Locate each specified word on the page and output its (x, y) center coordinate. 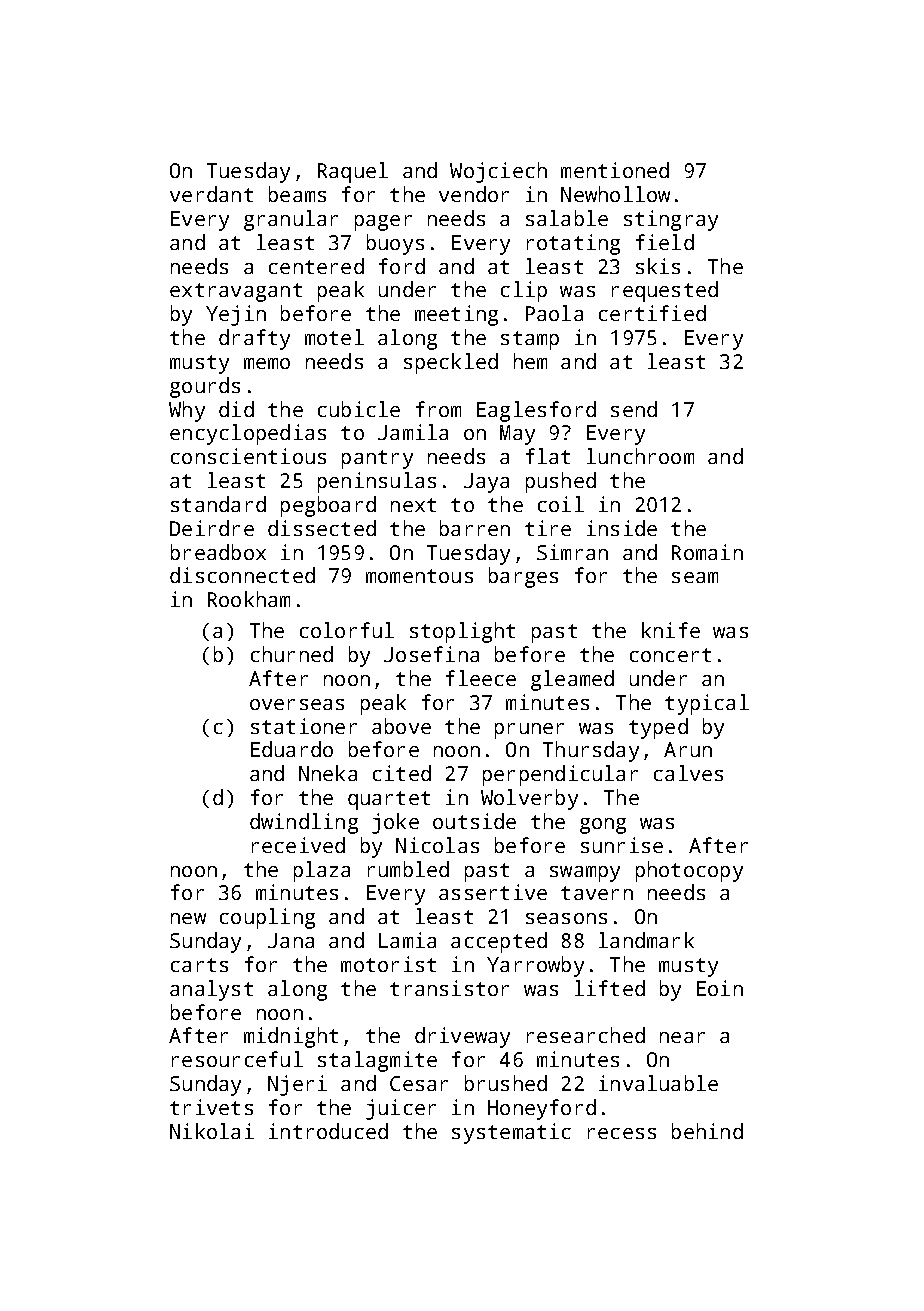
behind (707, 1131)
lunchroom (640, 456)
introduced (328, 1131)
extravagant (236, 292)
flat (548, 456)
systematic (511, 1133)
